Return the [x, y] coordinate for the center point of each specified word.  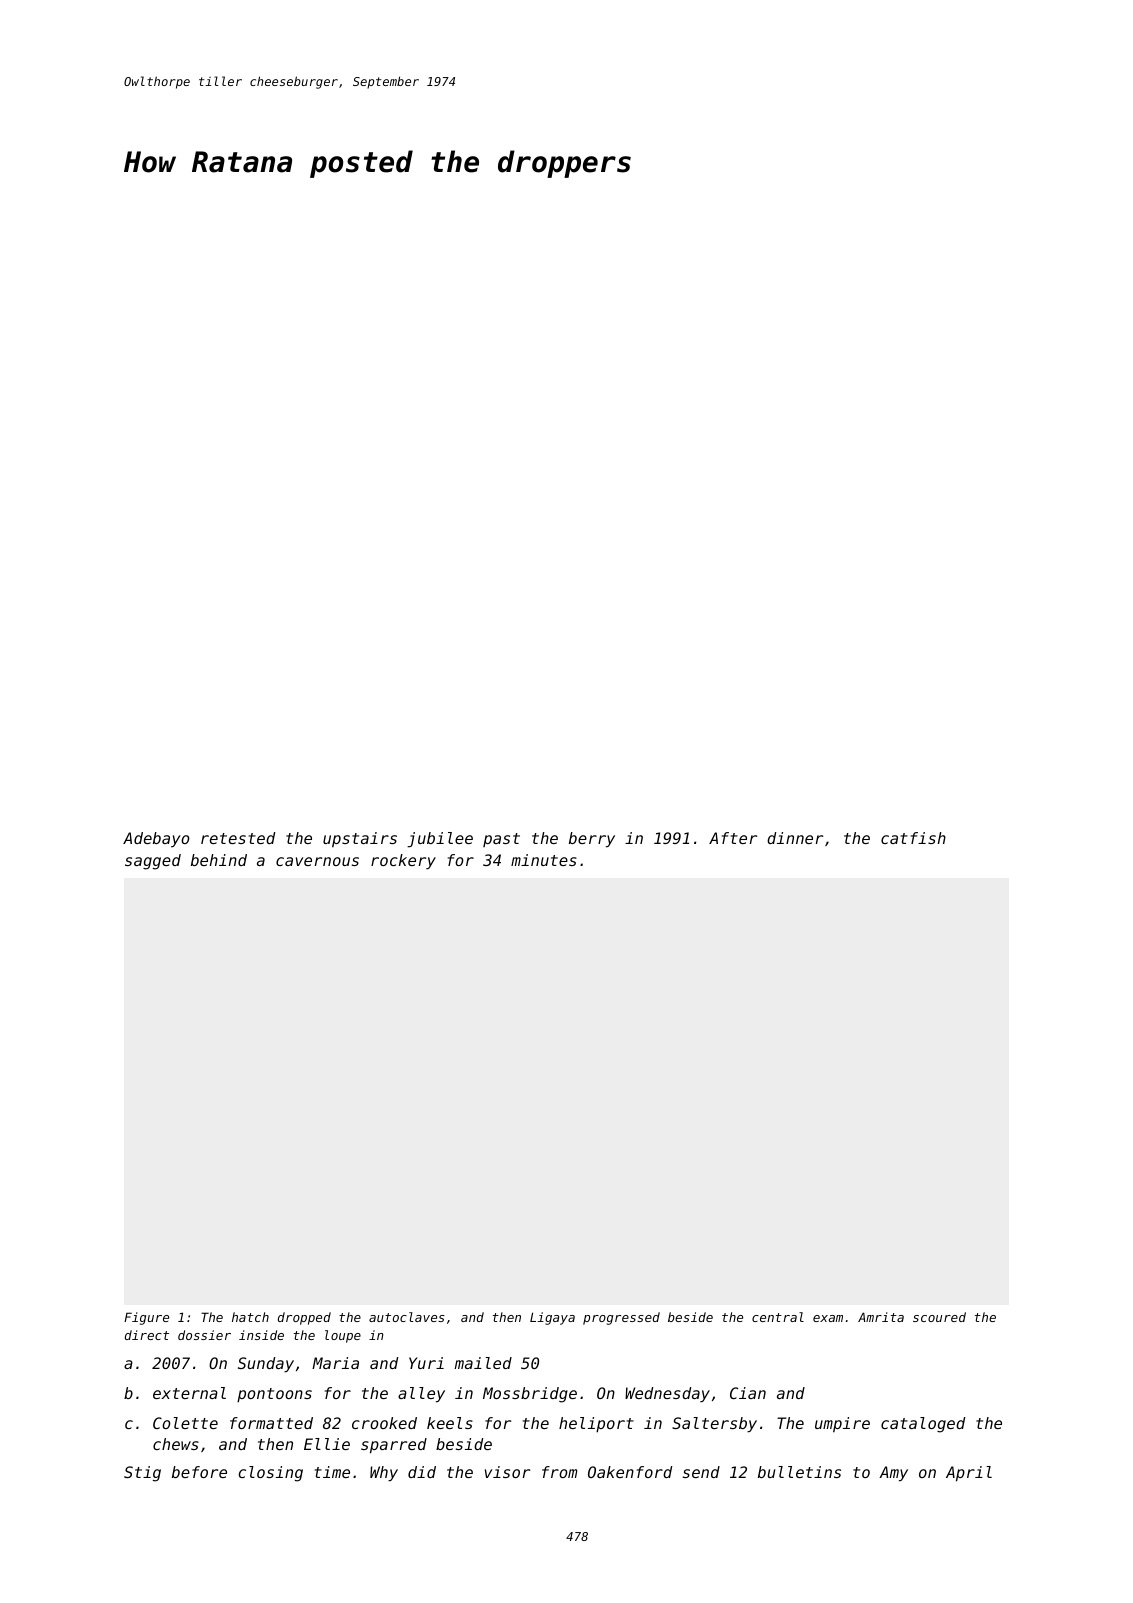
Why [384, 1474]
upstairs [360, 840]
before [199, 1472]
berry [592, 840]
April [969, 1474]
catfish [913, 838]
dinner [795, 838]
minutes [544, 860]
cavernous [317, 861]
